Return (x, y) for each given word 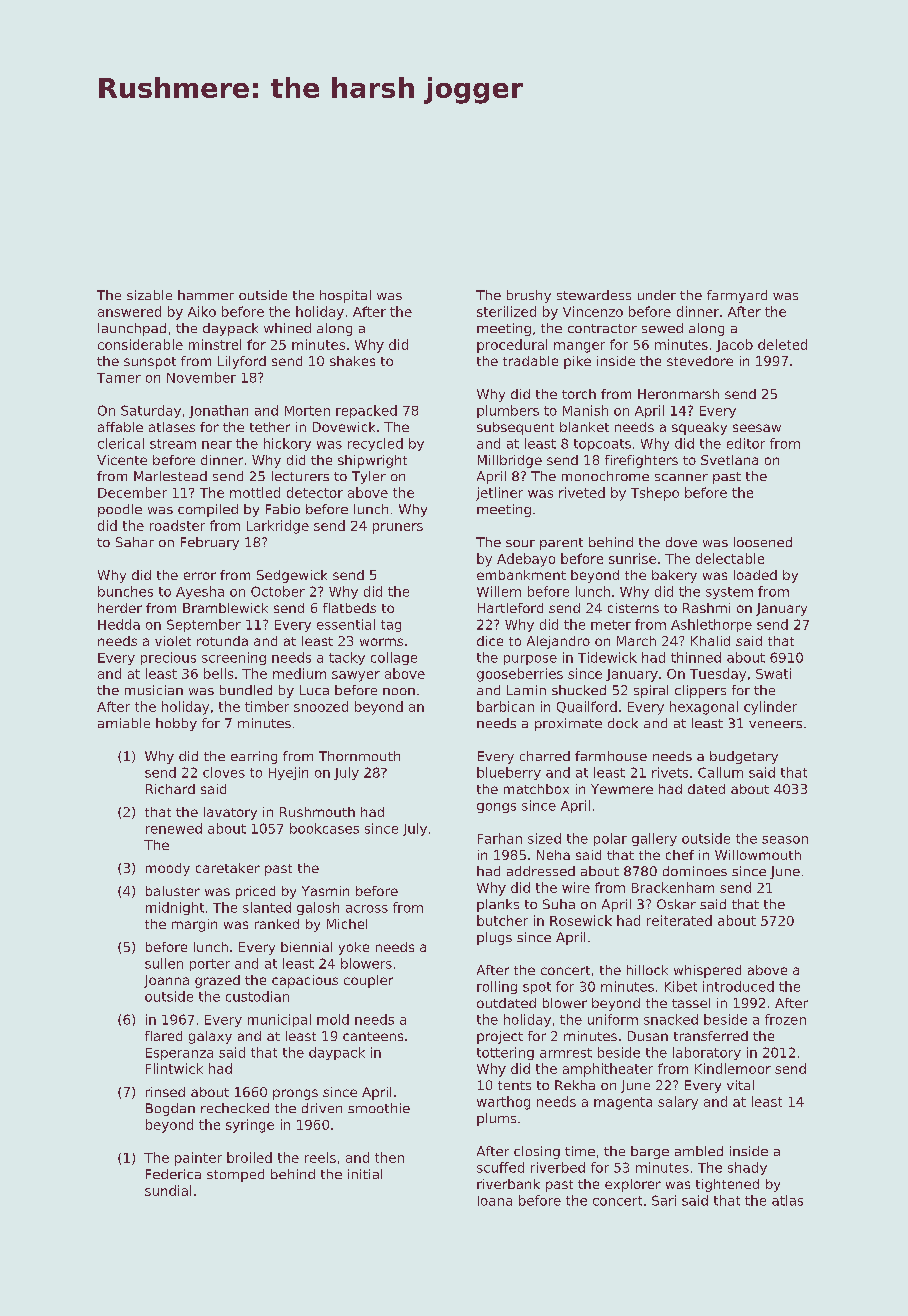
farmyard (737, 296)
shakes (352, 361)
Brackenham (673, 887)
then (389, 1157)
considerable (140, 344)
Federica (173, 1174)
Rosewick (581, 920)
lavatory (230, 813)
